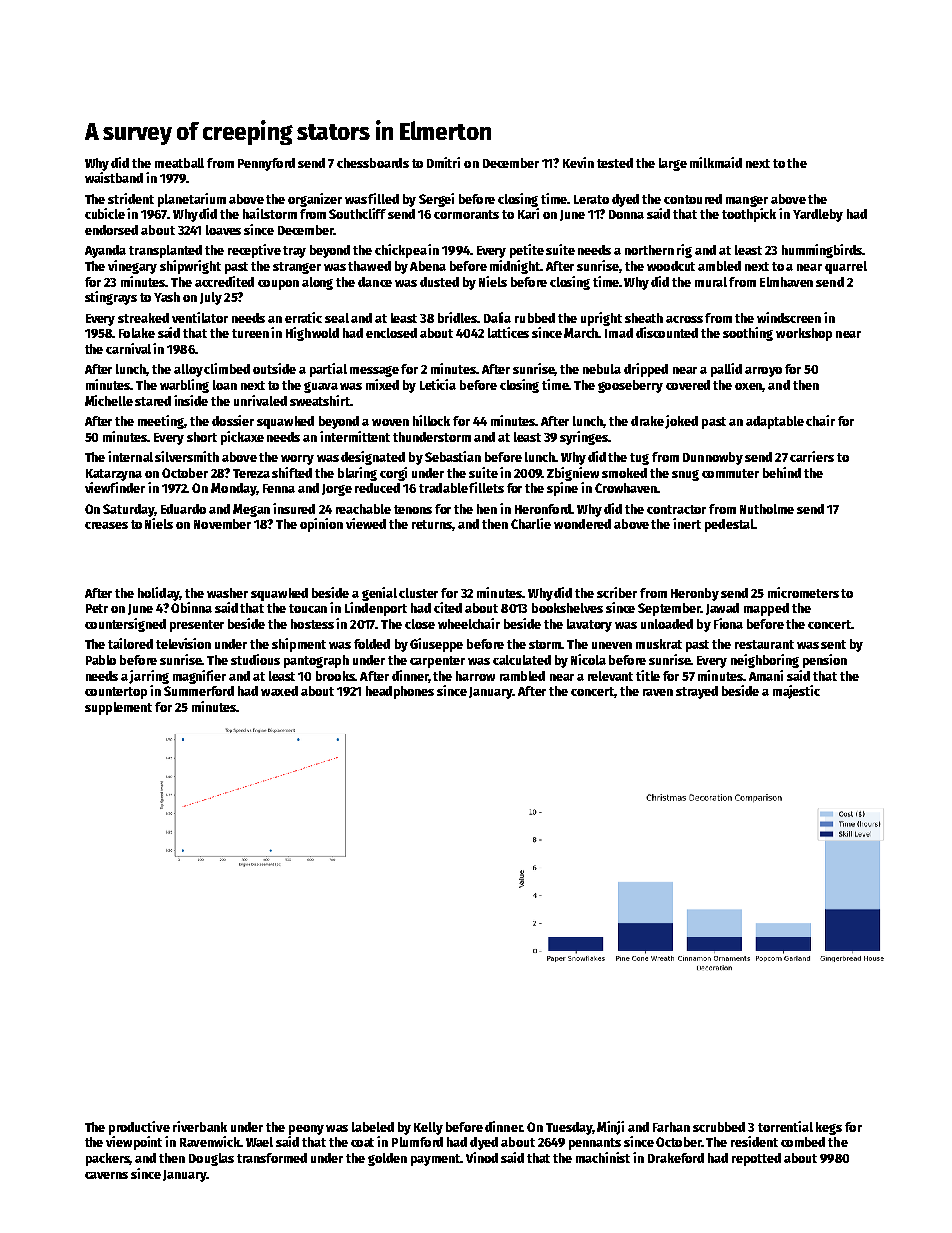 Image resolution: width=952 pixels, height=1233 pixels. Describe the element at coordinates (114, 475) in the page. I see `Katarzyna` at that location.
